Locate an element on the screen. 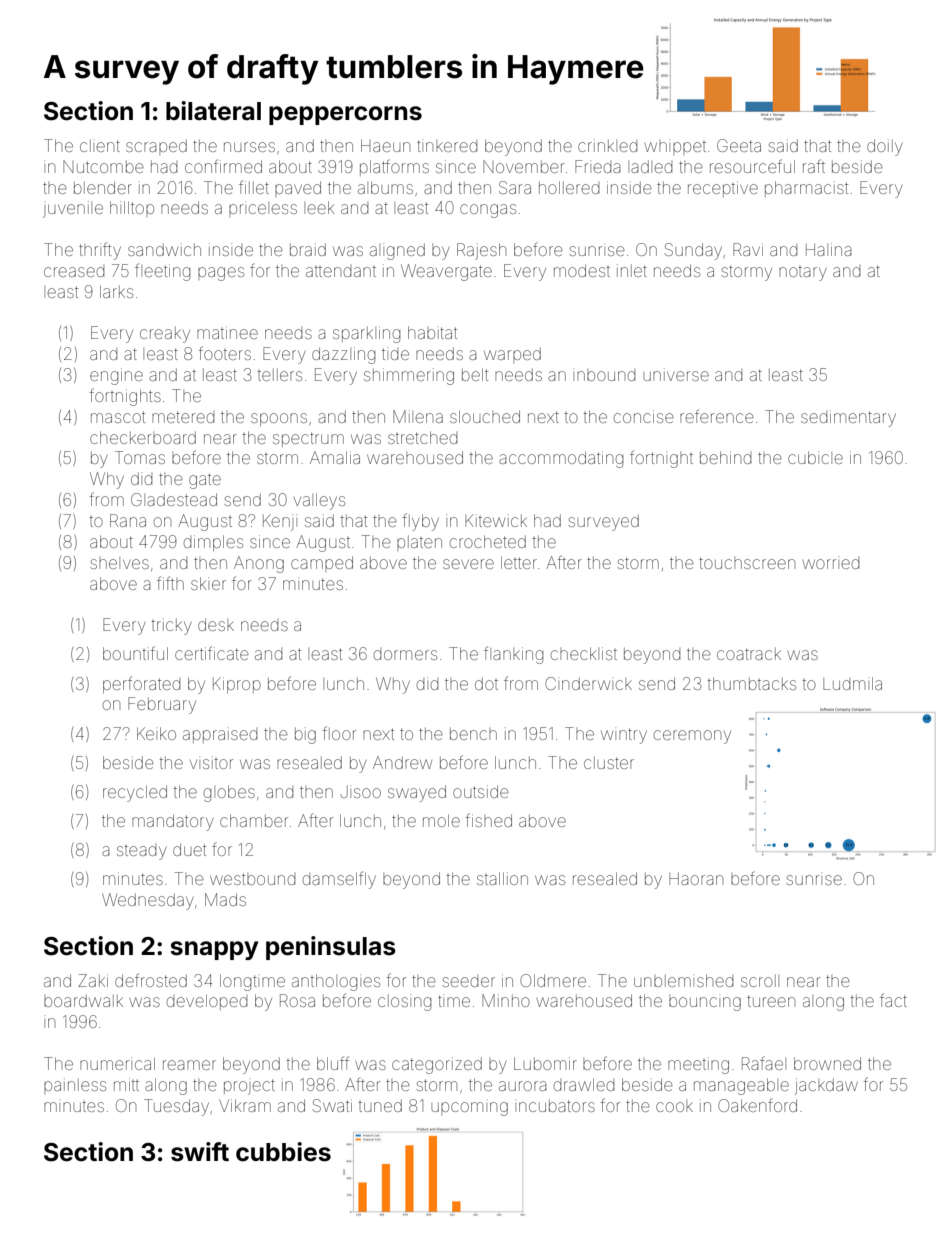 Image resolution: width=952 pixels, height=1233 pixels. ladled is located at coordinates (650, 166).
